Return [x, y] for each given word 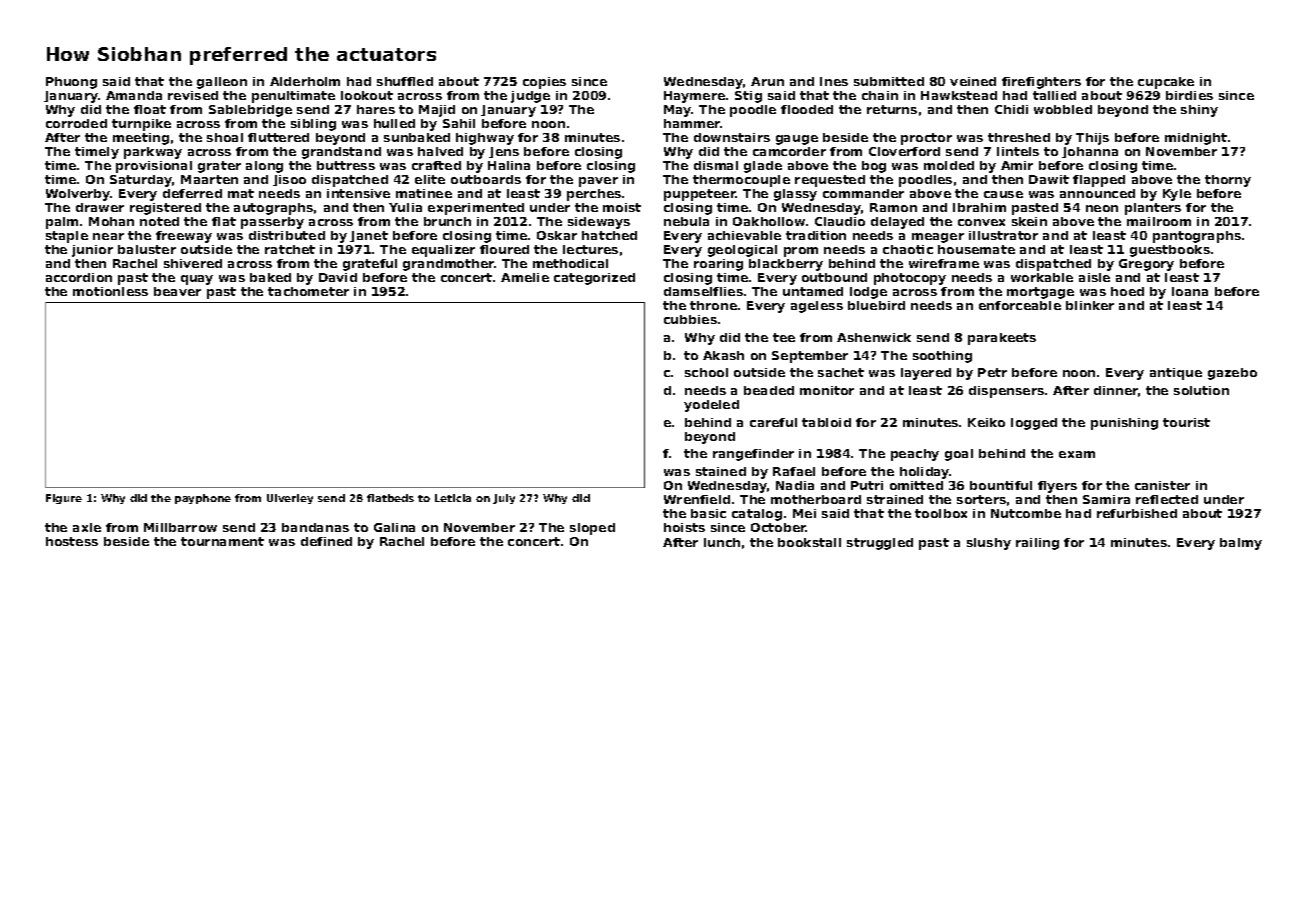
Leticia [453, 498]
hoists [684, 527]
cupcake [1166, 83]
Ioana [1190, 291]
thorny [1228, 181]
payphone [203, 499]
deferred [192, 193]
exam [1077, 454]
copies [544, 83]
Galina [394, 527]
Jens [504, 152]
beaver [177, 291]
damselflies [703, 291]
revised [193, 95]
